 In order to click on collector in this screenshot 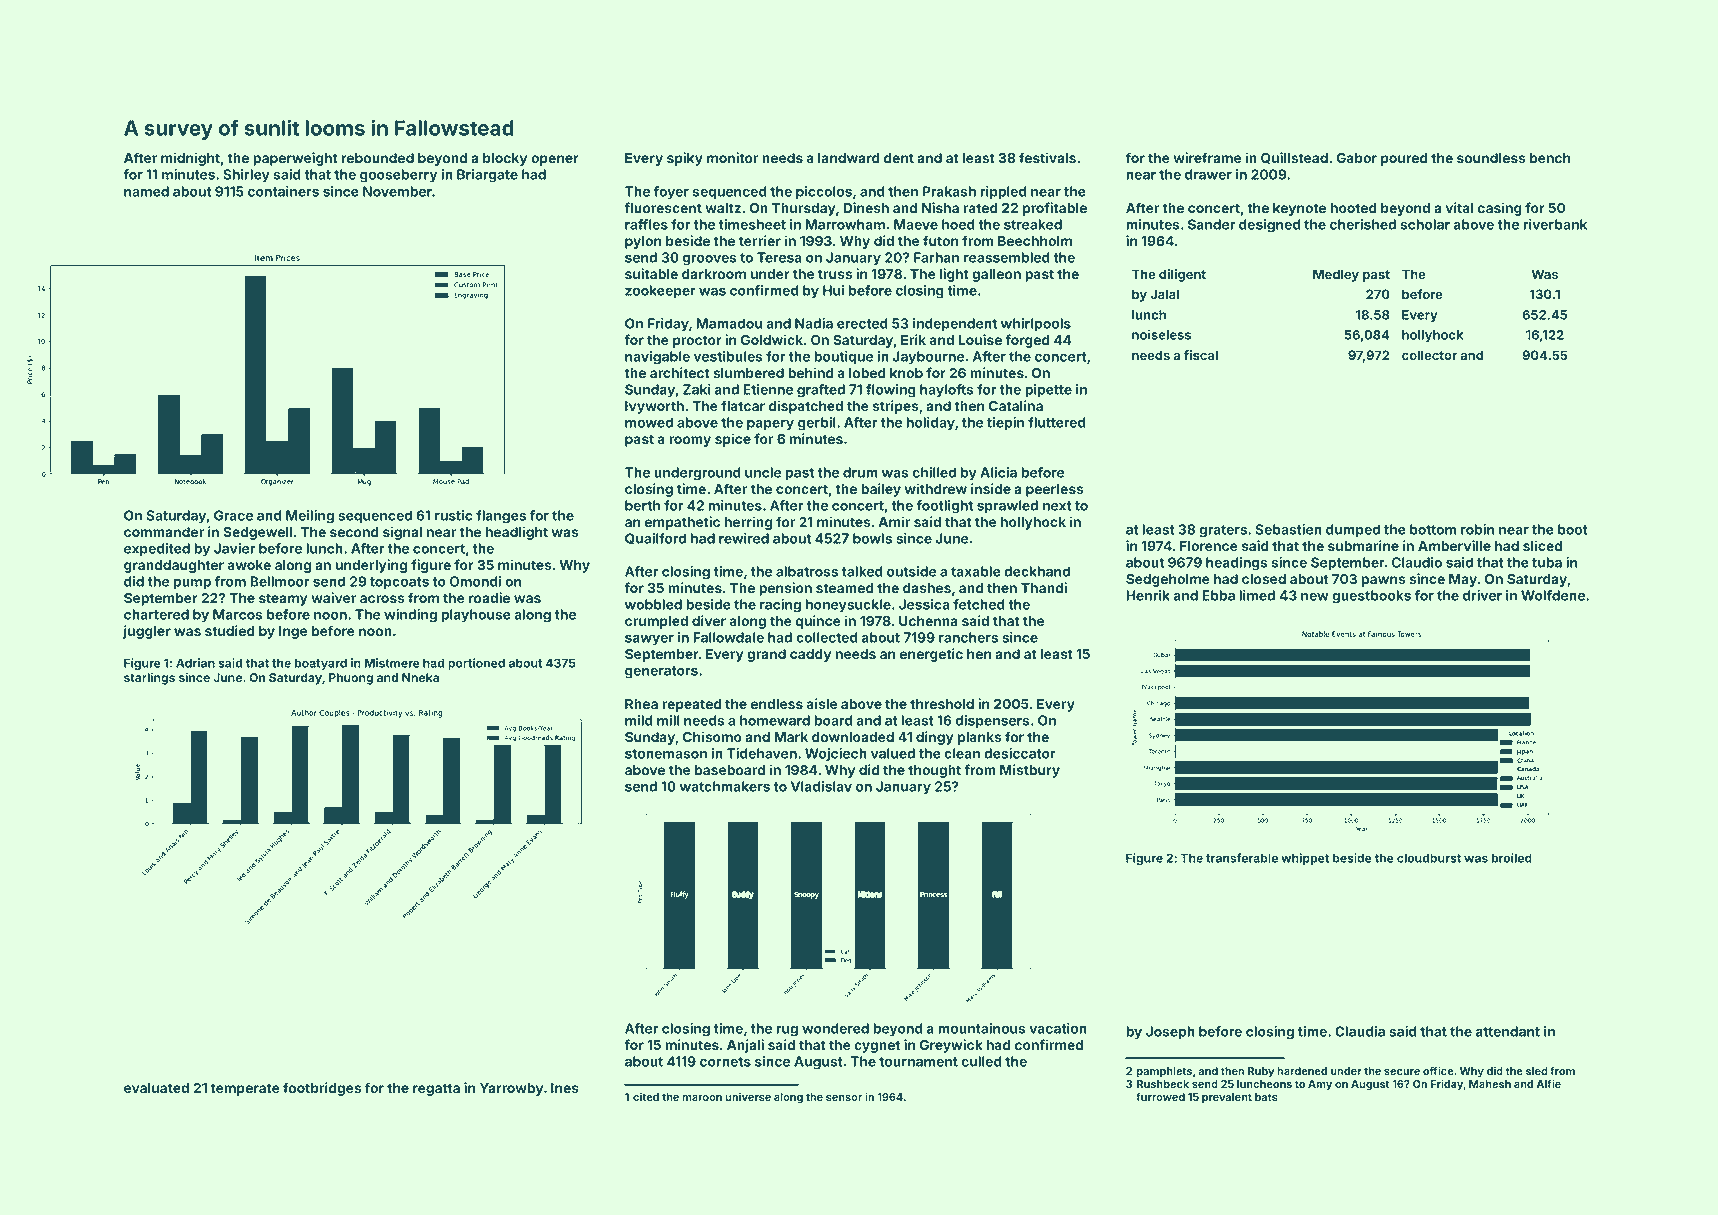, I will do `click(1429, 355)`.
